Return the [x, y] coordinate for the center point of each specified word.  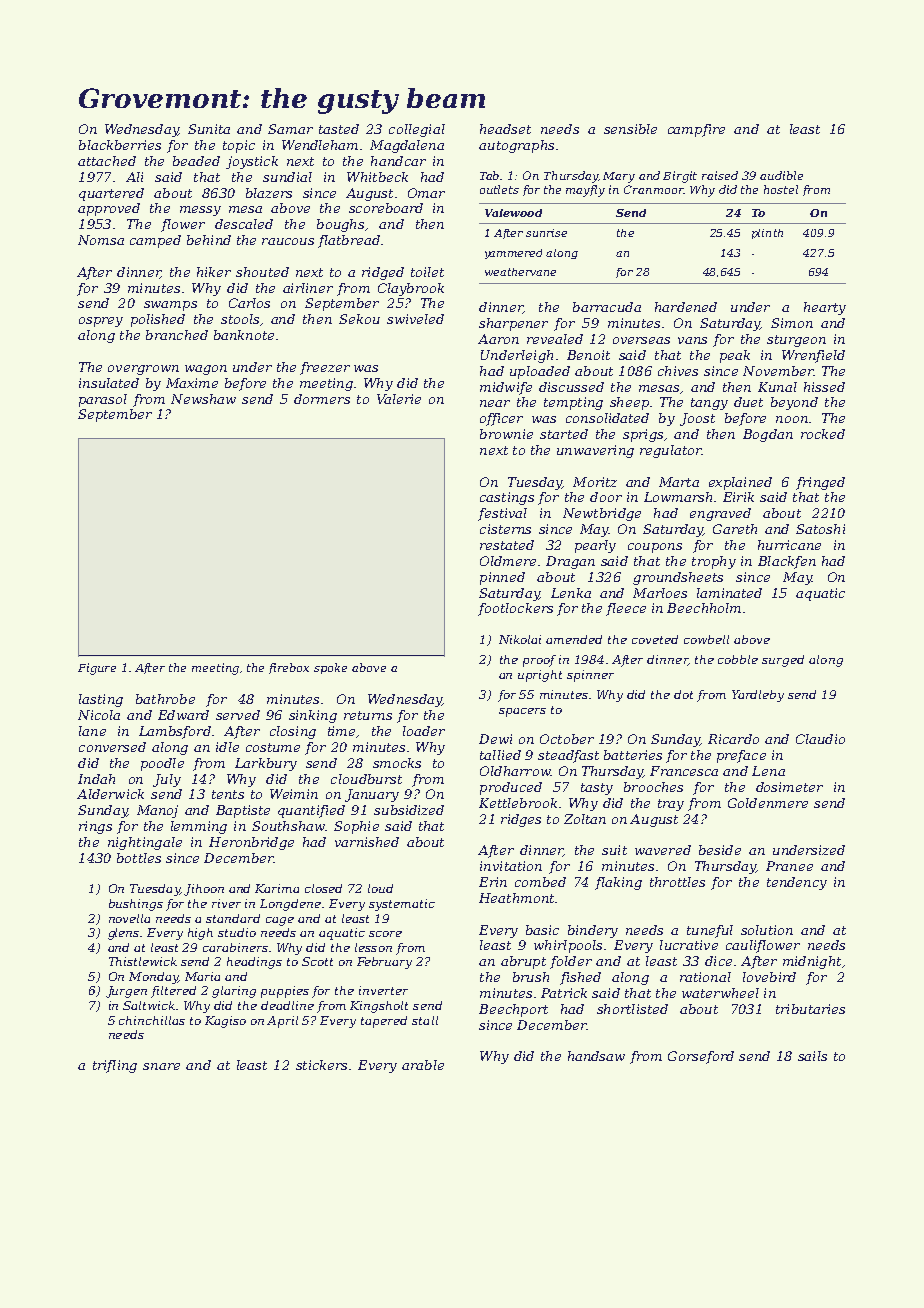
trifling [115, 1066]
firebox [289, 668]
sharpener [513, 324]
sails [812, 1056]
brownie [506, 434]
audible [781, 175]
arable [423, 1065]
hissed [824, 387]
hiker [214, 272]
